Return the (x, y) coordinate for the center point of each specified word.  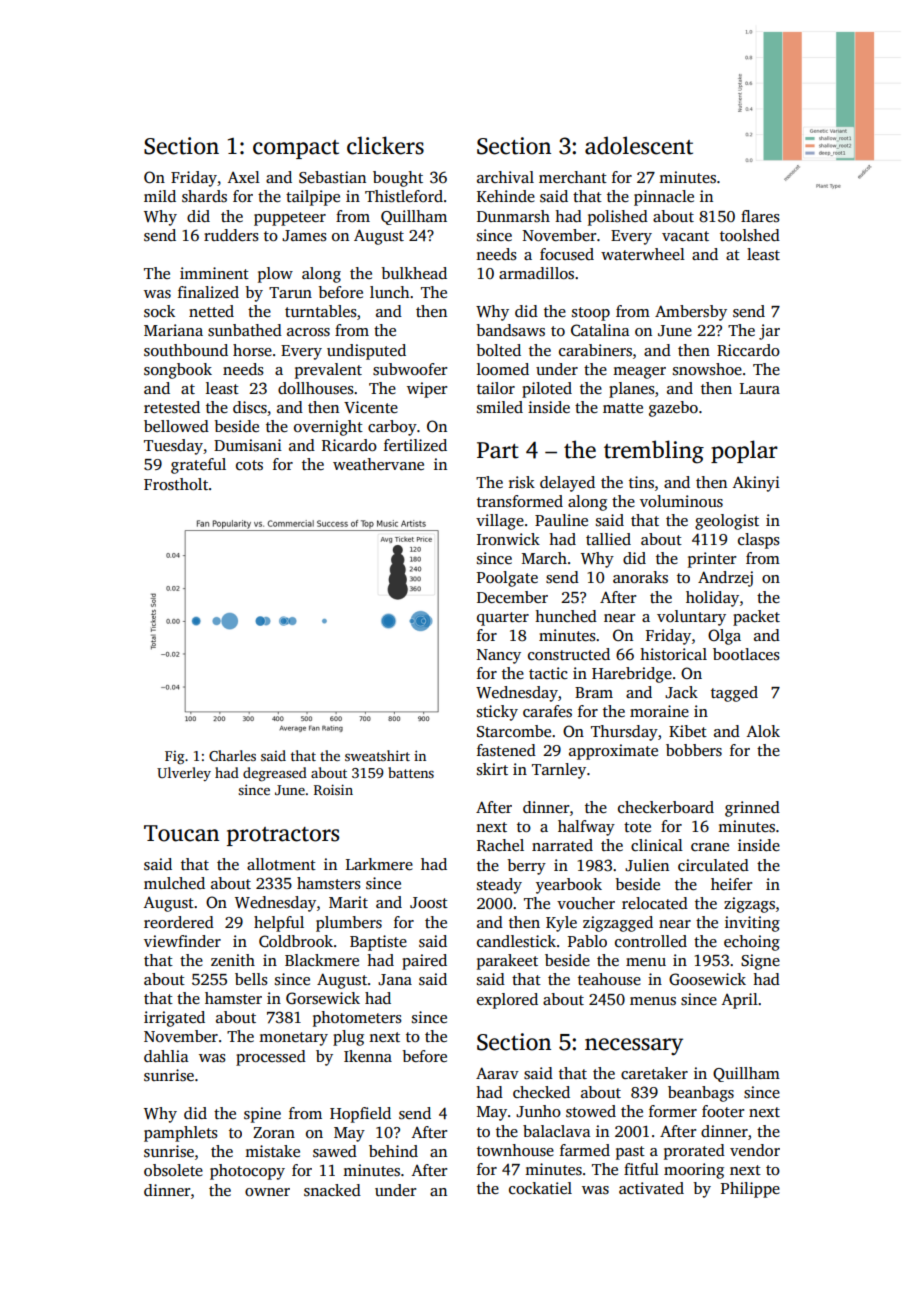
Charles (232, 755)
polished (618, 218)
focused (567, 254)
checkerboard (666, 807)
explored (507, 1001)
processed (271, 1058)
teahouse (609, 979)
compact (296, 149)
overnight (328, 428)
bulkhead (414, 273)
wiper (427, 390)
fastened (506, 750)
